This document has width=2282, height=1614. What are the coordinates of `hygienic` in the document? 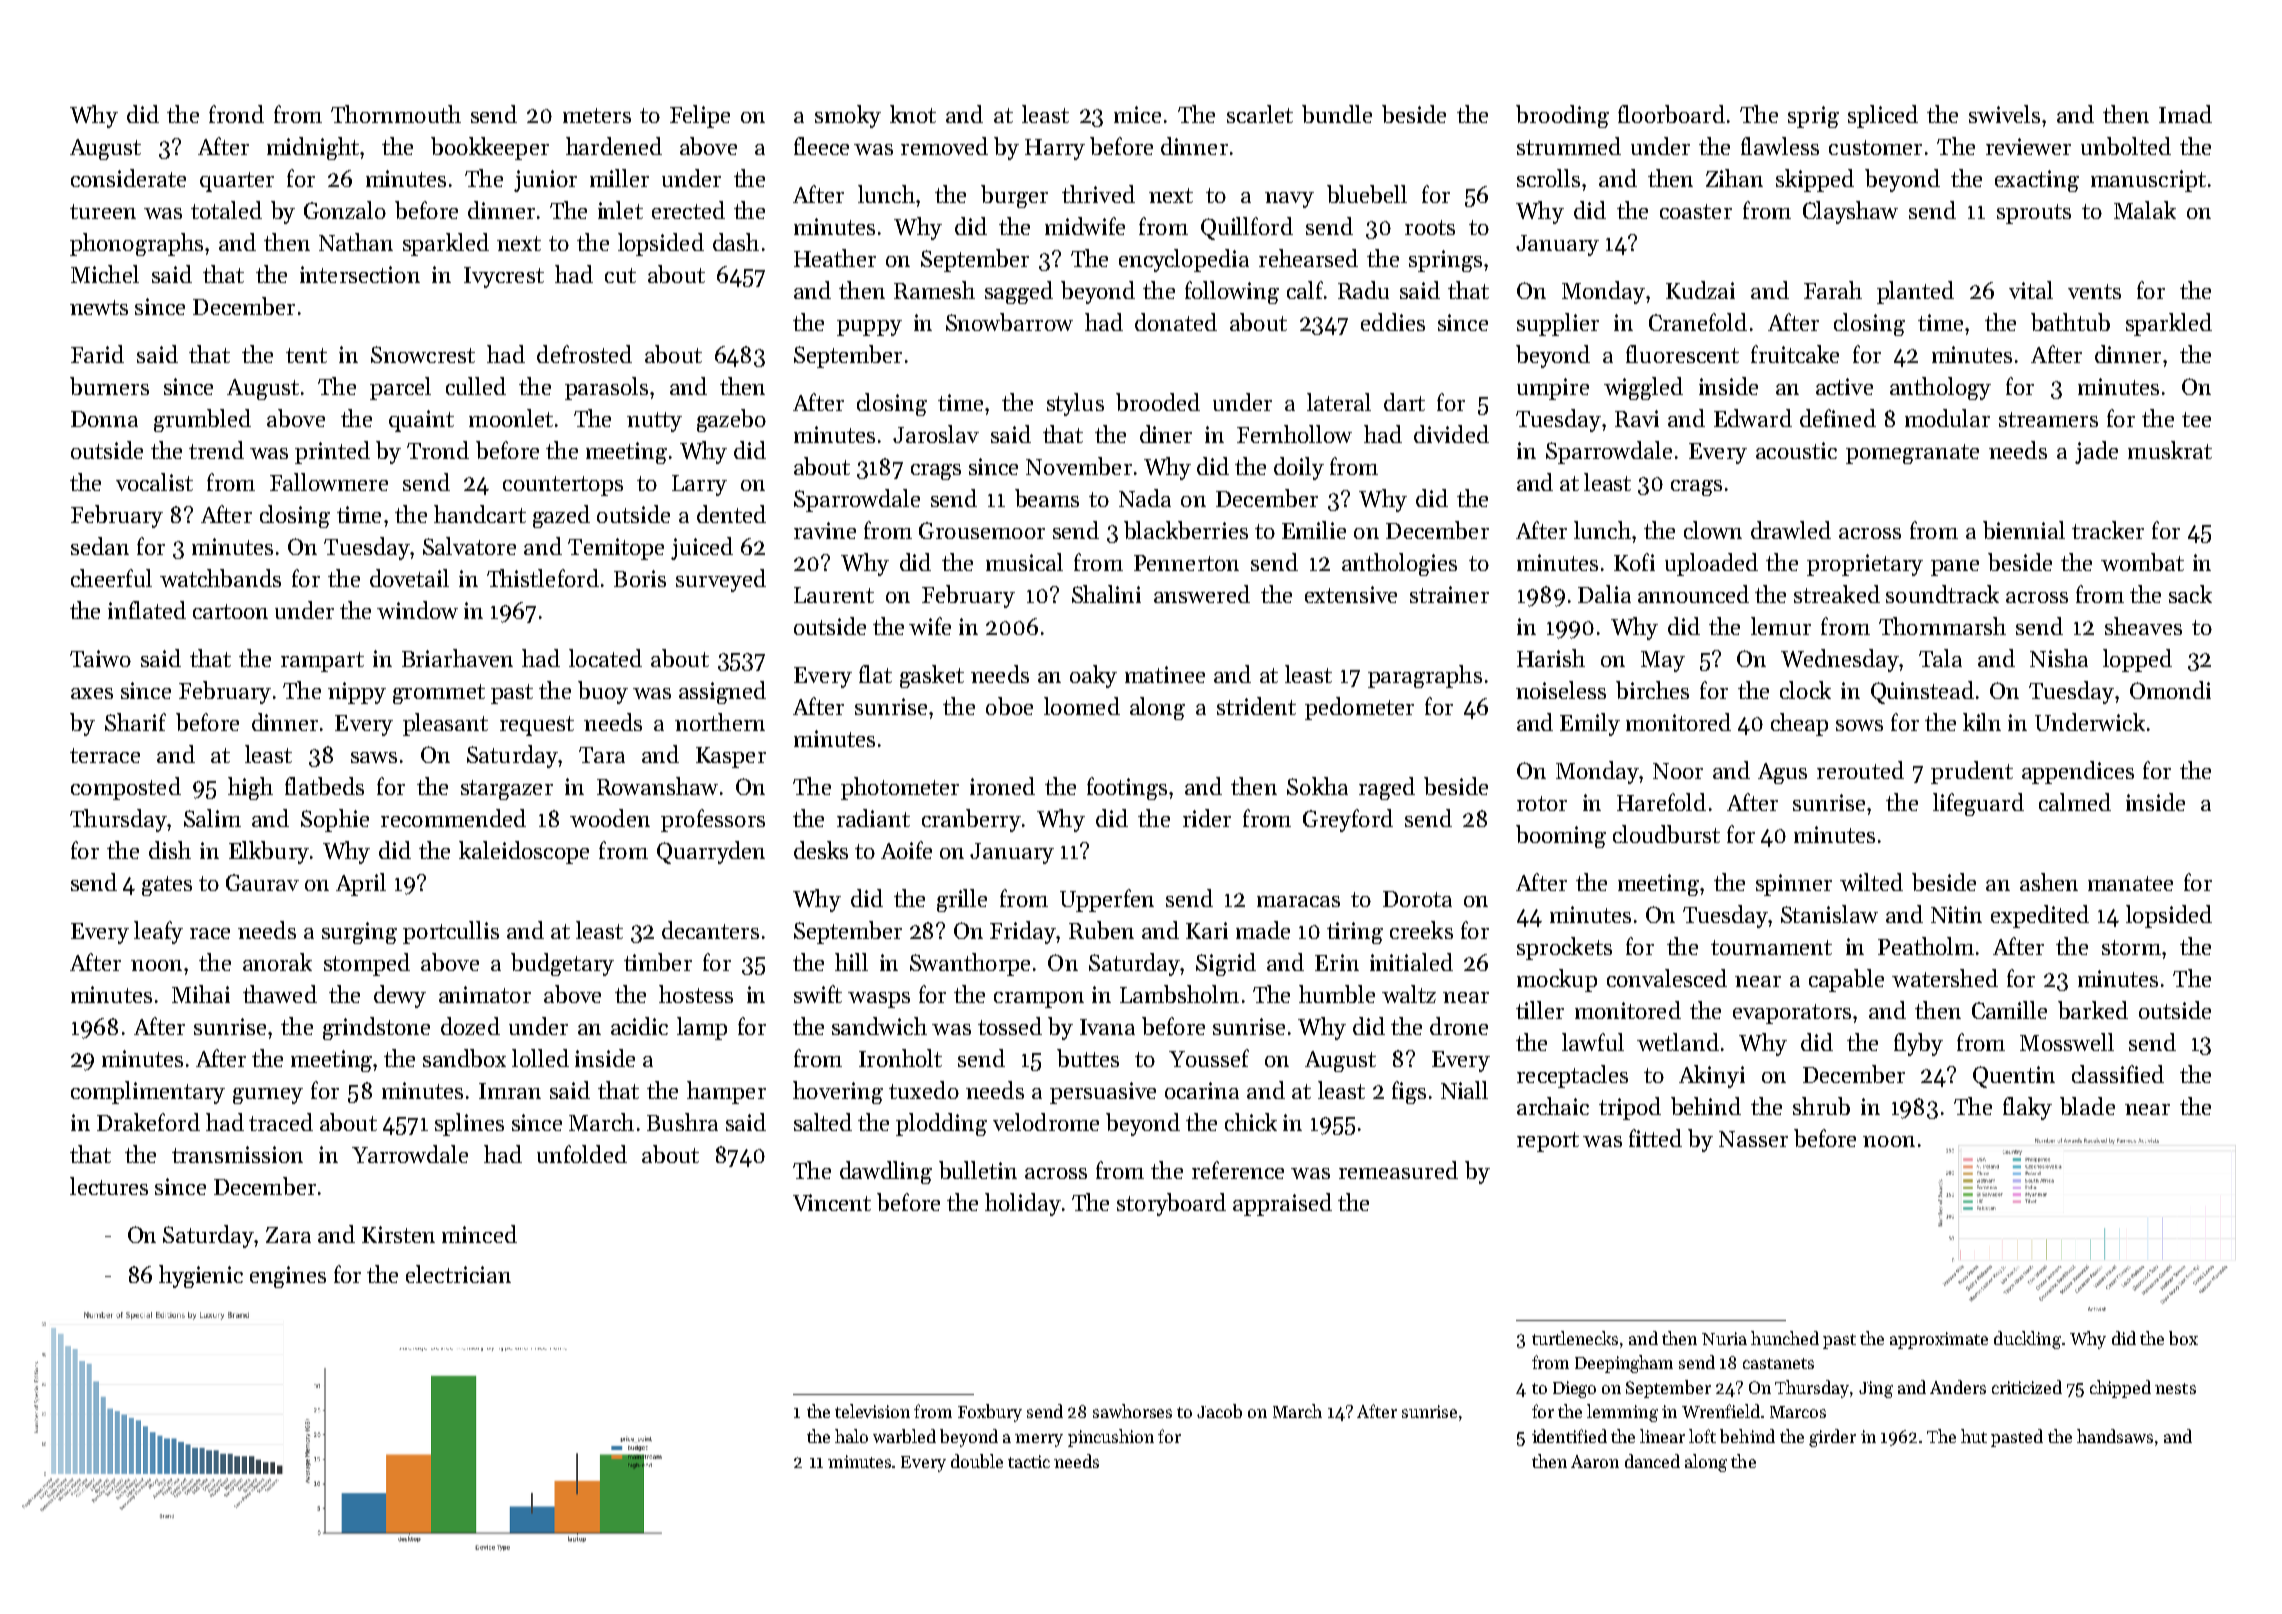 It's located at (201, 1276).
